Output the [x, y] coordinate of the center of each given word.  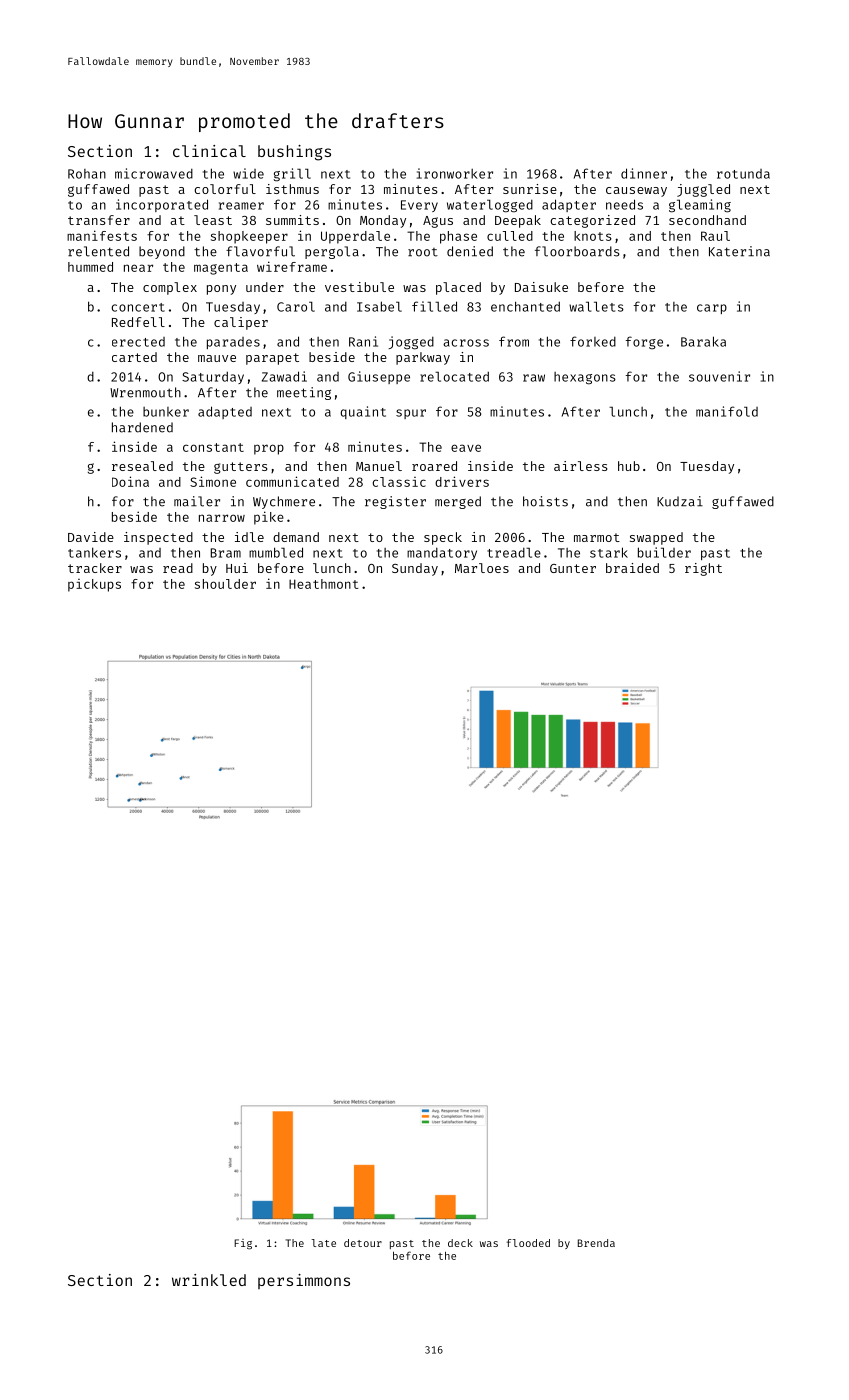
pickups [94, 585]
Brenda [596, 1243]
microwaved [154, 173]
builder [664, 552]
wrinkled [209, 1280]
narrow [222, 518]
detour [363, 1243]
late [324, 1243]
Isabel [379, 306]
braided [632, 568]
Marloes [482, 568]
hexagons [585, 378]
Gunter [573, 568]
